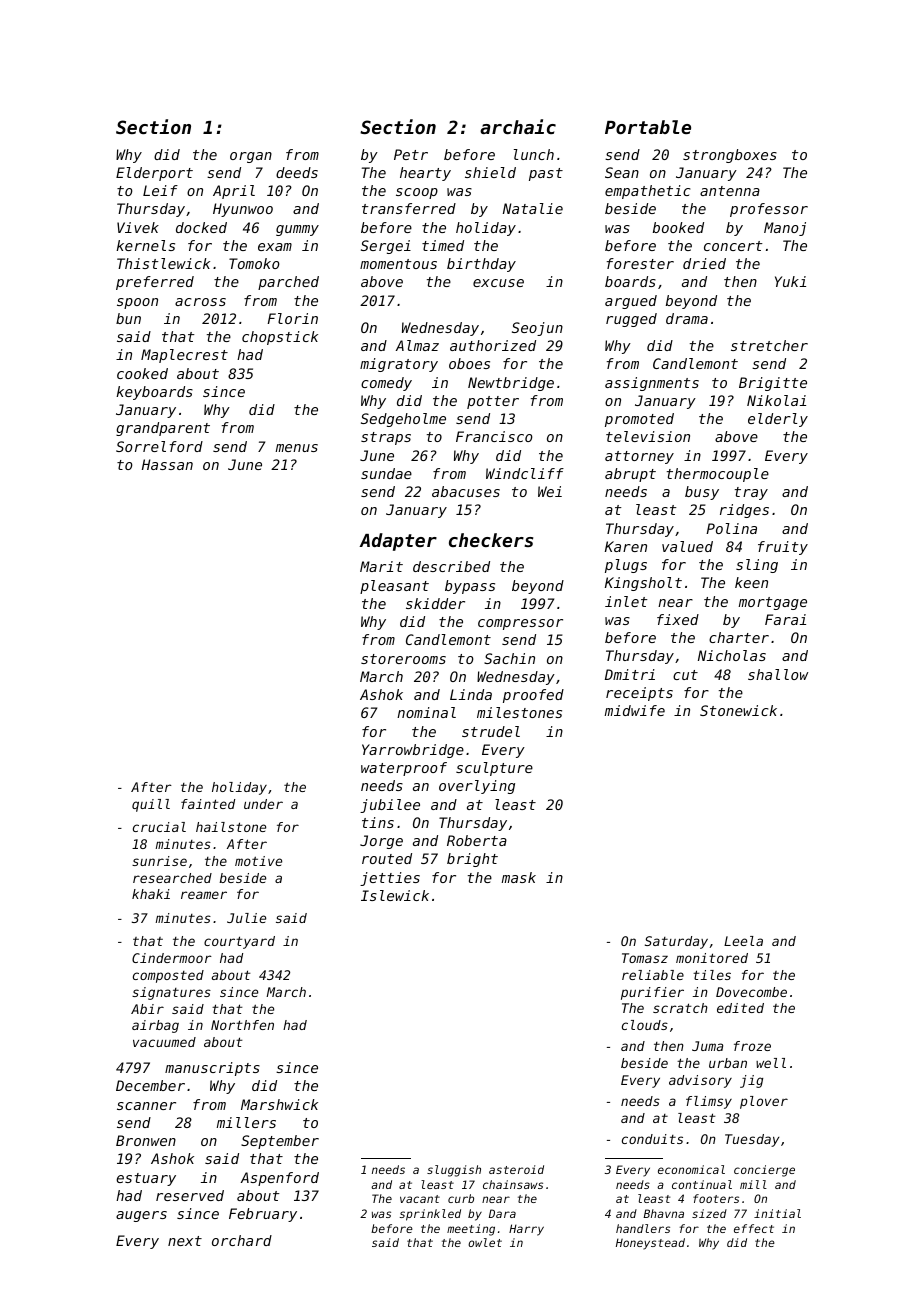 The width and height of the screenshot is (924, 1308). What do you see at coordinates (645, 958) in the screenshot?
I see `Tomasz` at bounding box center [645, 958].
